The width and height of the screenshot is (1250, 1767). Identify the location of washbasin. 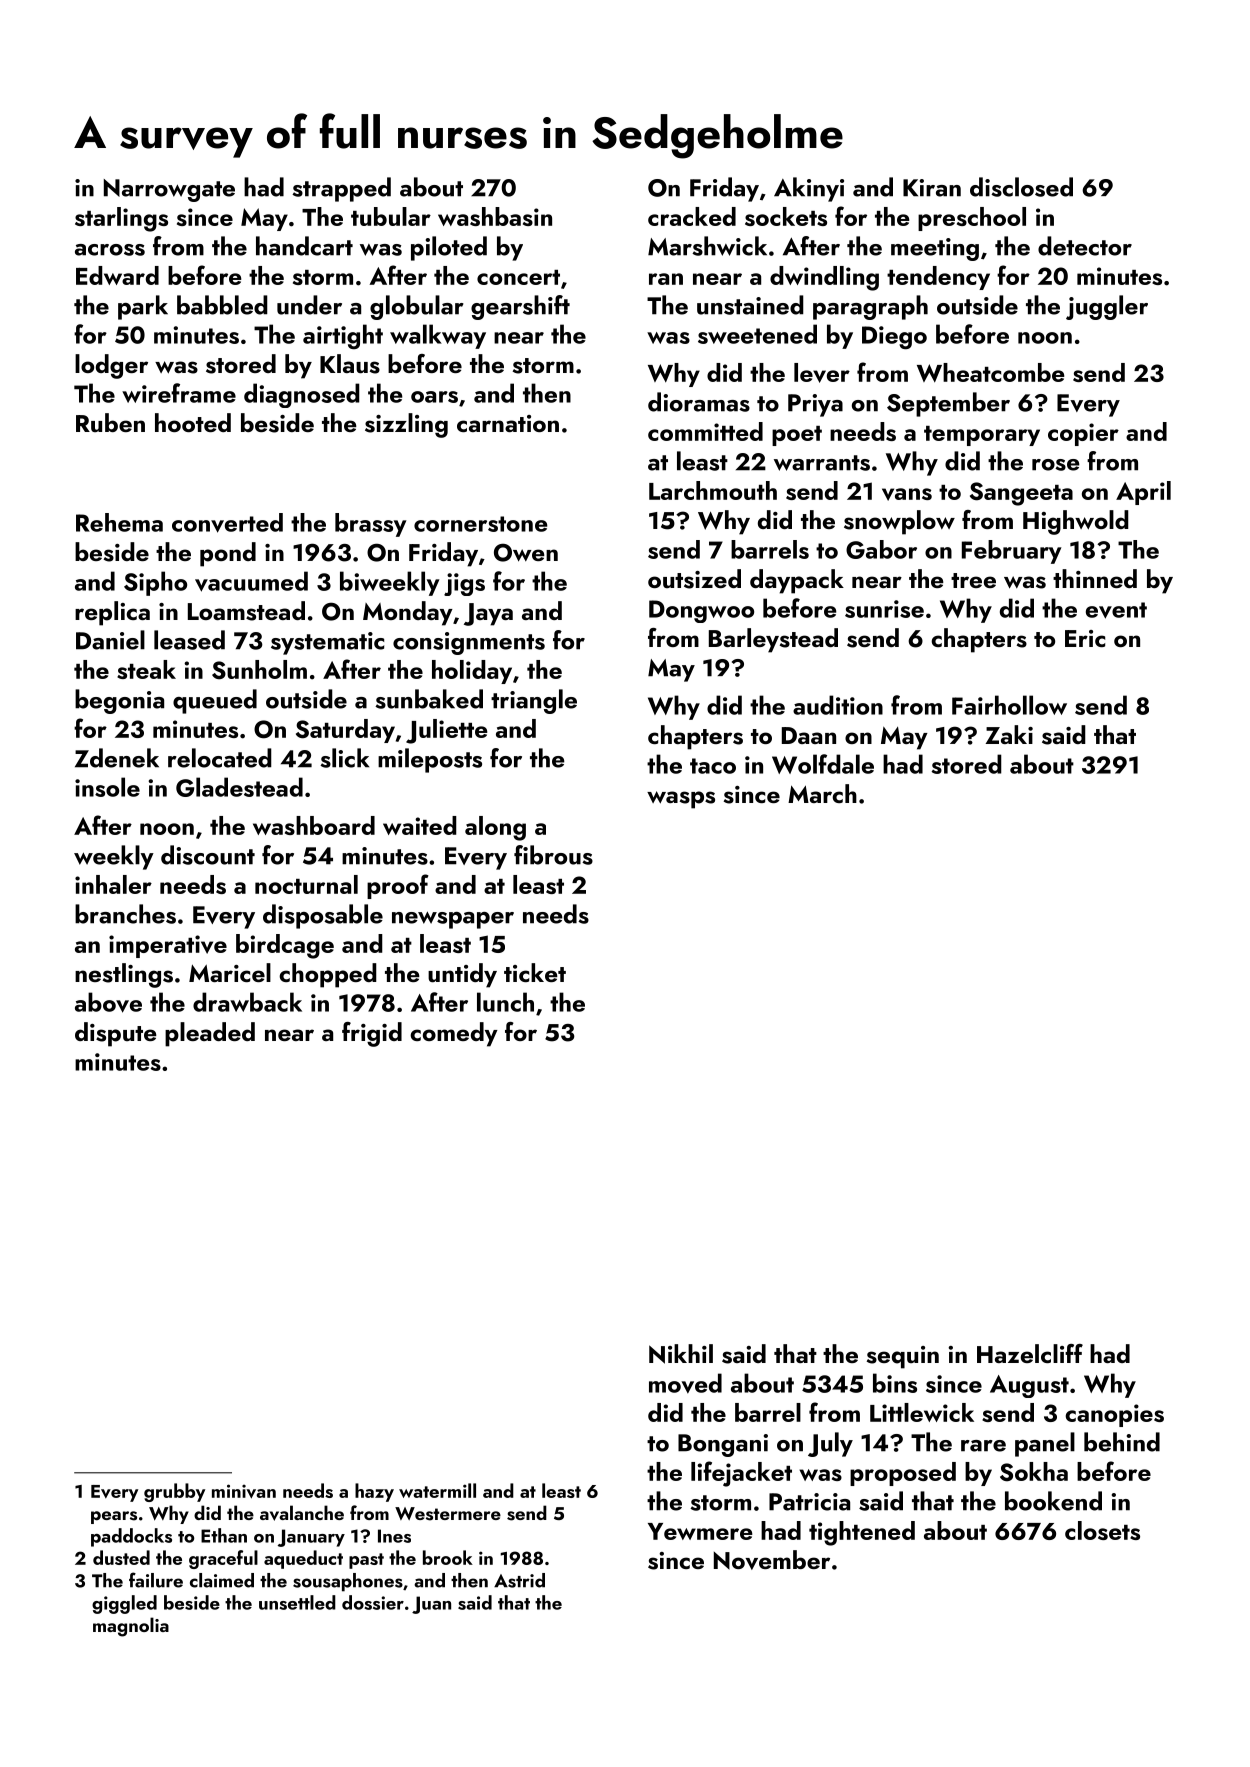
(495, 216).
